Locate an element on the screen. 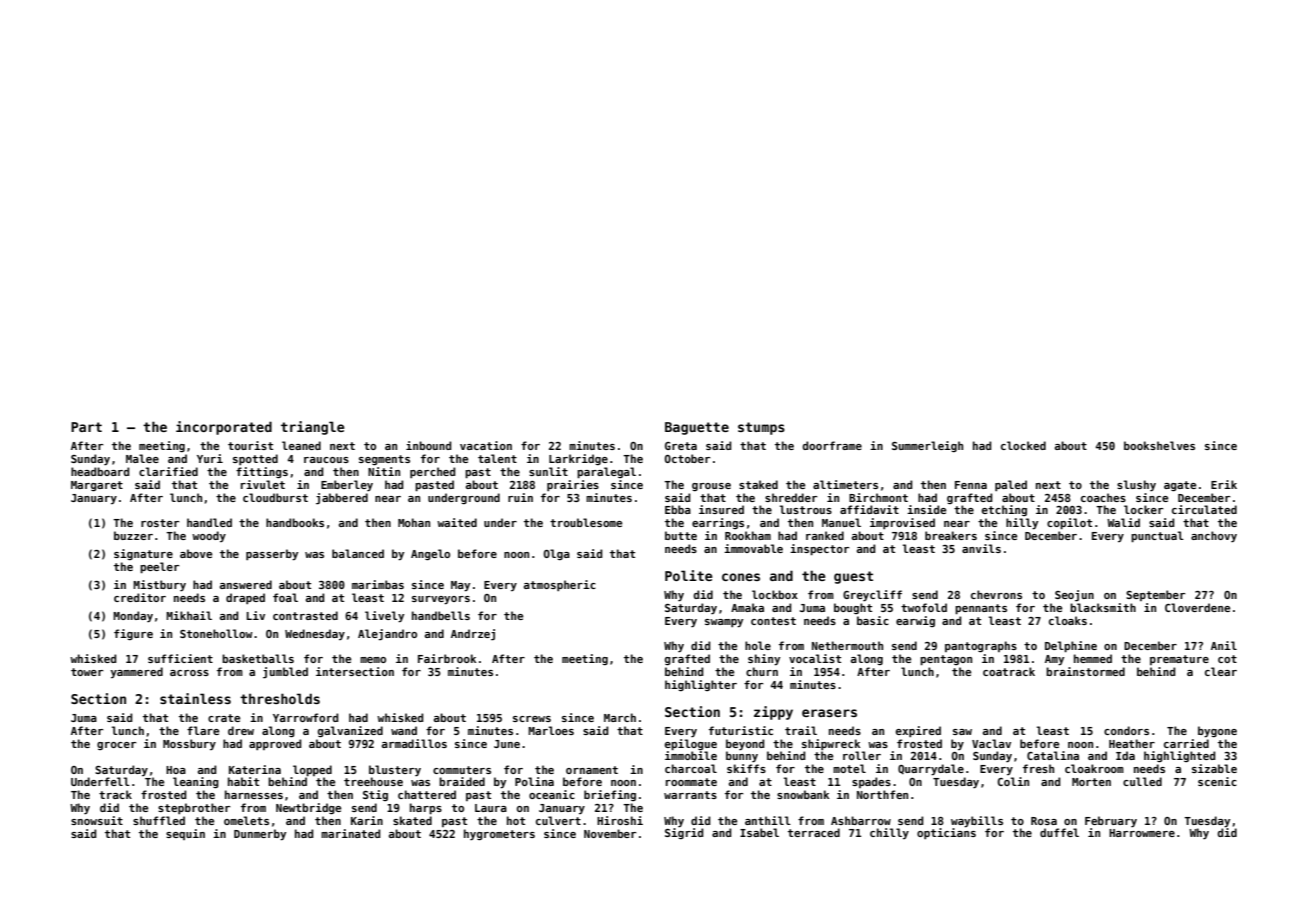  Part is located at coordinates (86, 427).
